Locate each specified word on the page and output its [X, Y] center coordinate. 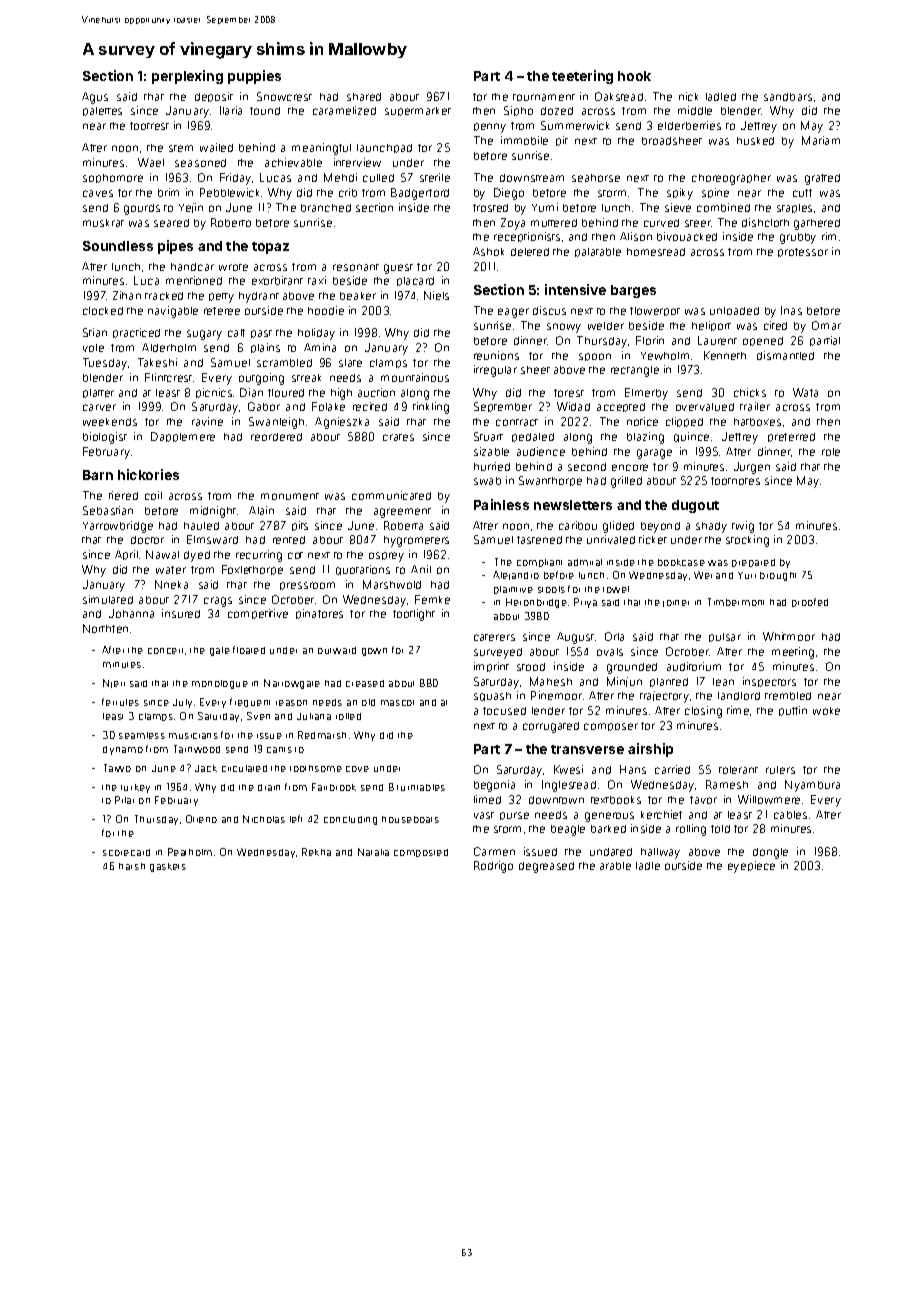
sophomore [113, 178]
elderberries [689, 125]
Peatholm [190, 852]
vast [484, 815]
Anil [421, 569]
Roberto [231, 222]
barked [608, 829]
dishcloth [765, 222]
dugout [695, 506]
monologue [220, 684]
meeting [793, 653]
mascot [397, 703]
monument [290, 496]
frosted [490, 208]
